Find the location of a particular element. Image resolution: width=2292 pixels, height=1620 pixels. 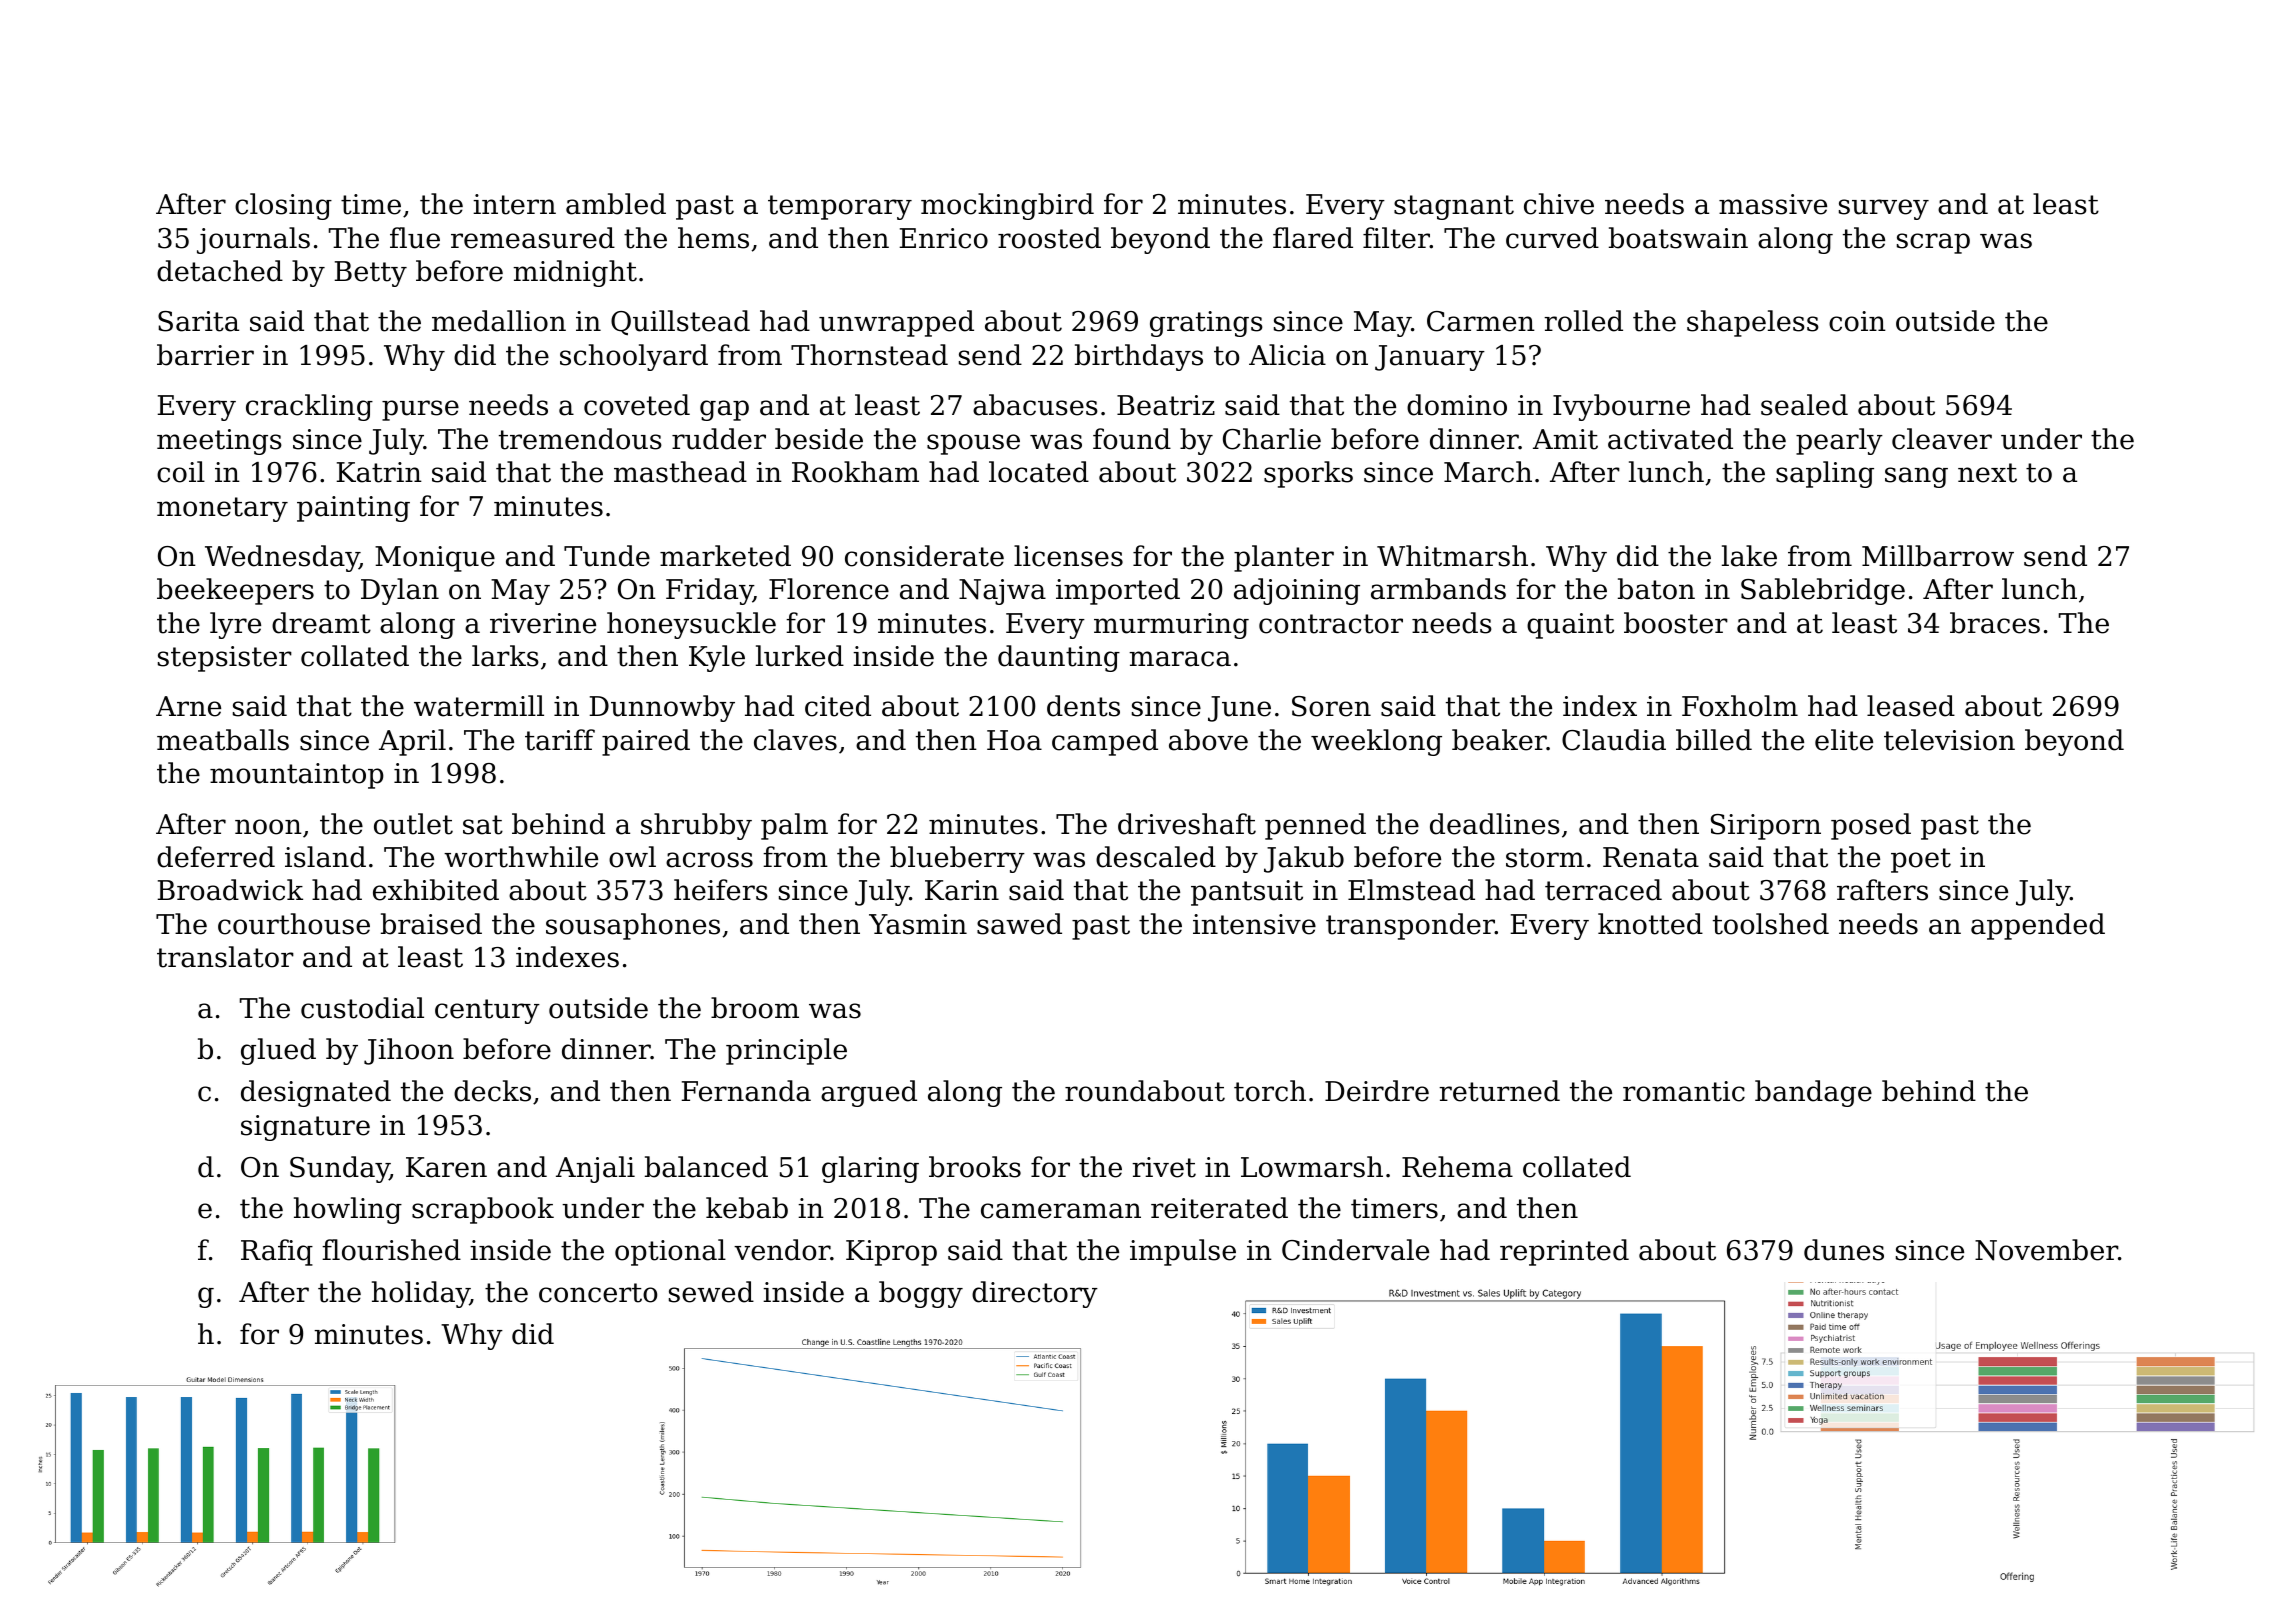

Millbarrow is located at coordinates (1938, 556).
